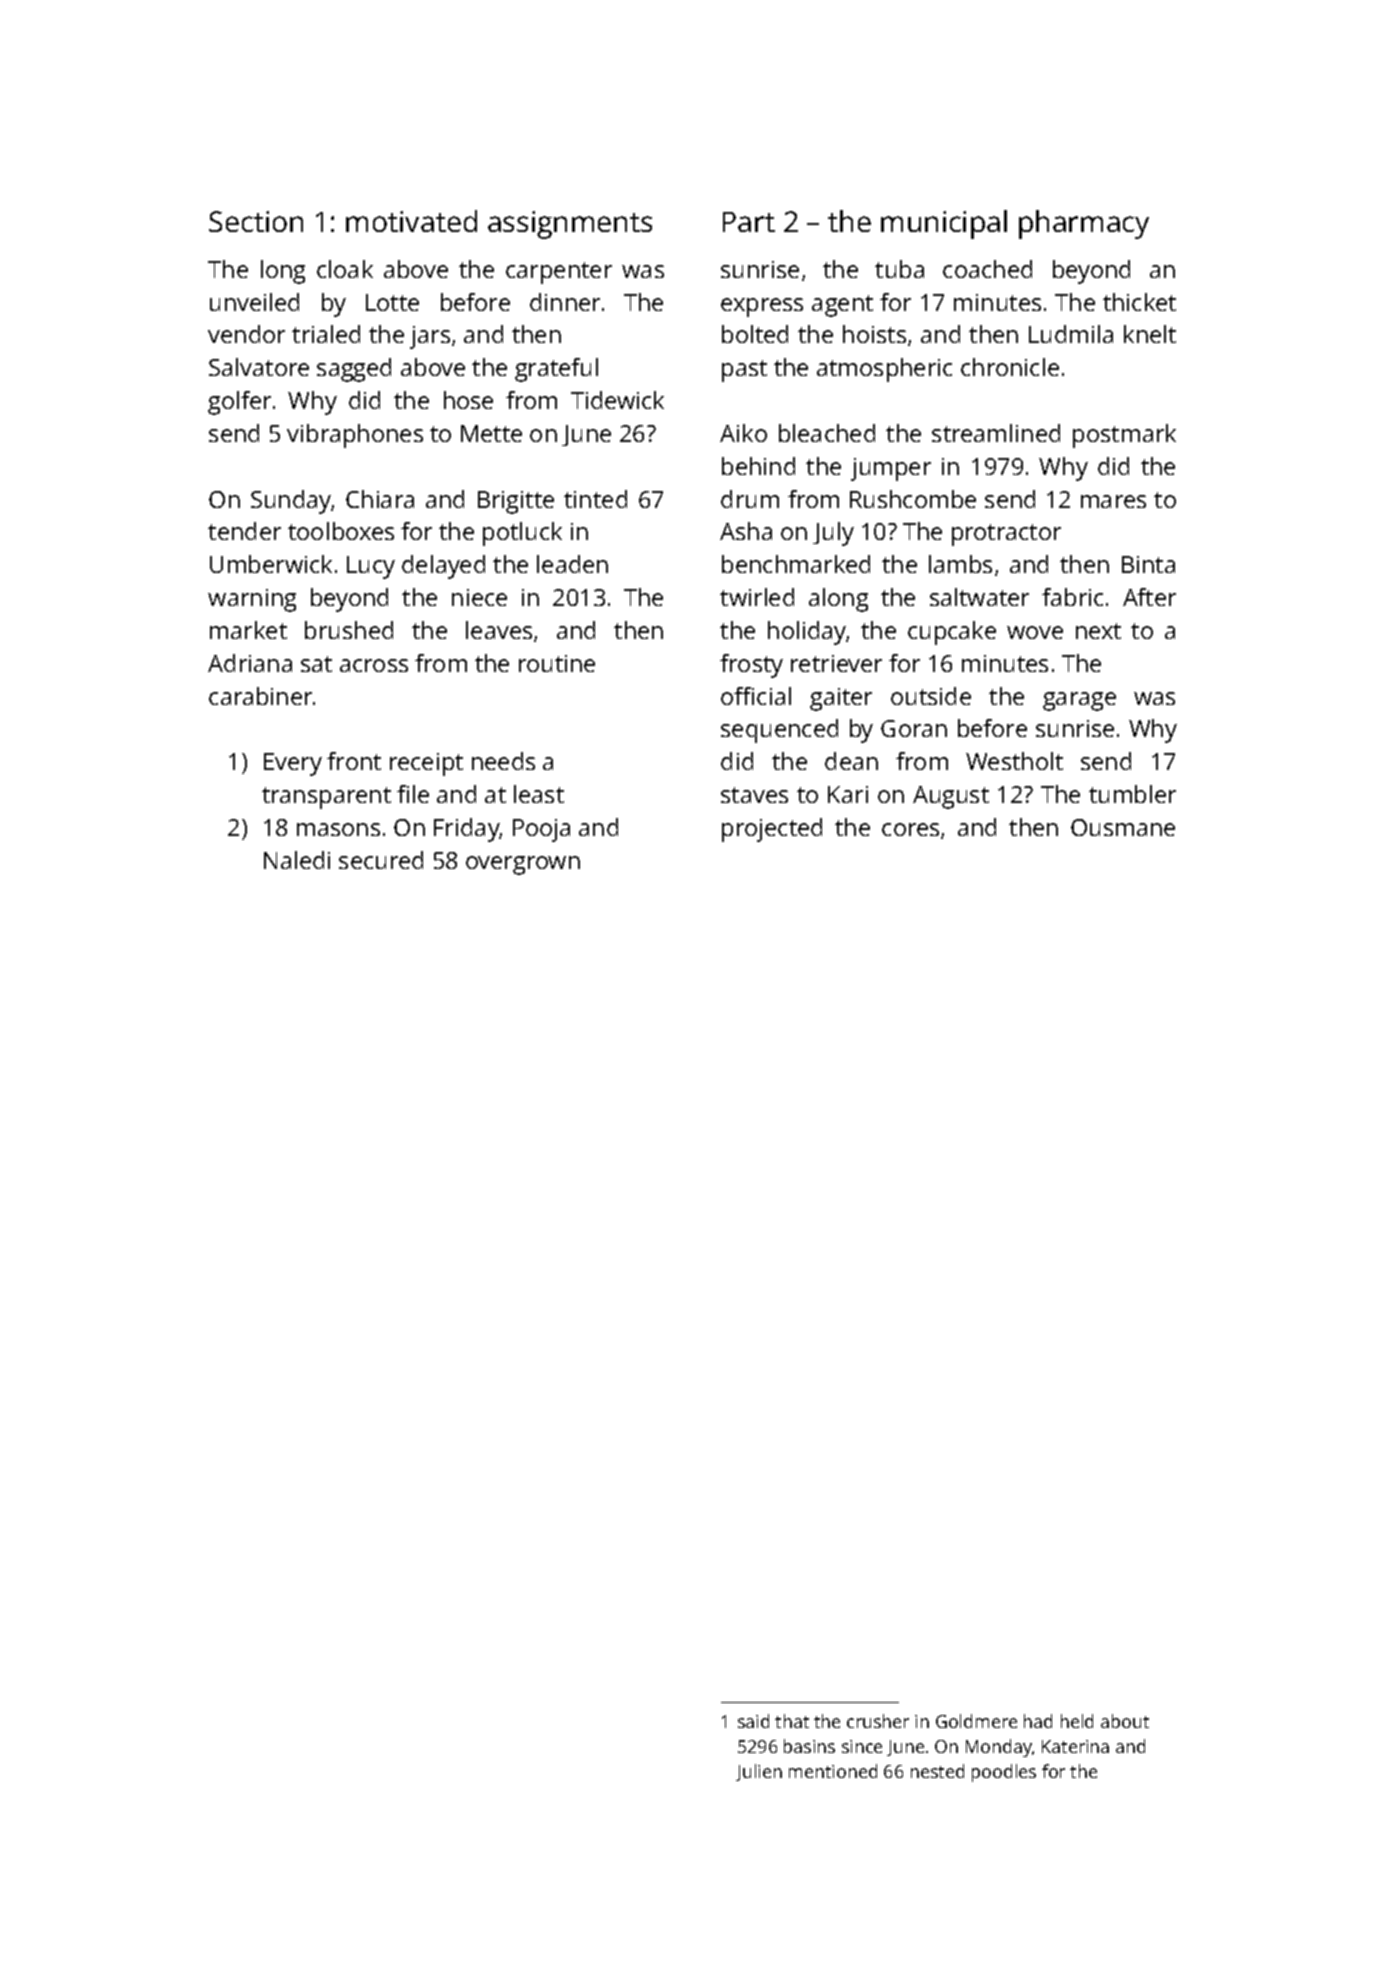 This screenshot has height=1969, width=1386. What do you see at coordinates (570, 225) in the screenshot?
I see `assignments` at bounding box center [570, 225].
